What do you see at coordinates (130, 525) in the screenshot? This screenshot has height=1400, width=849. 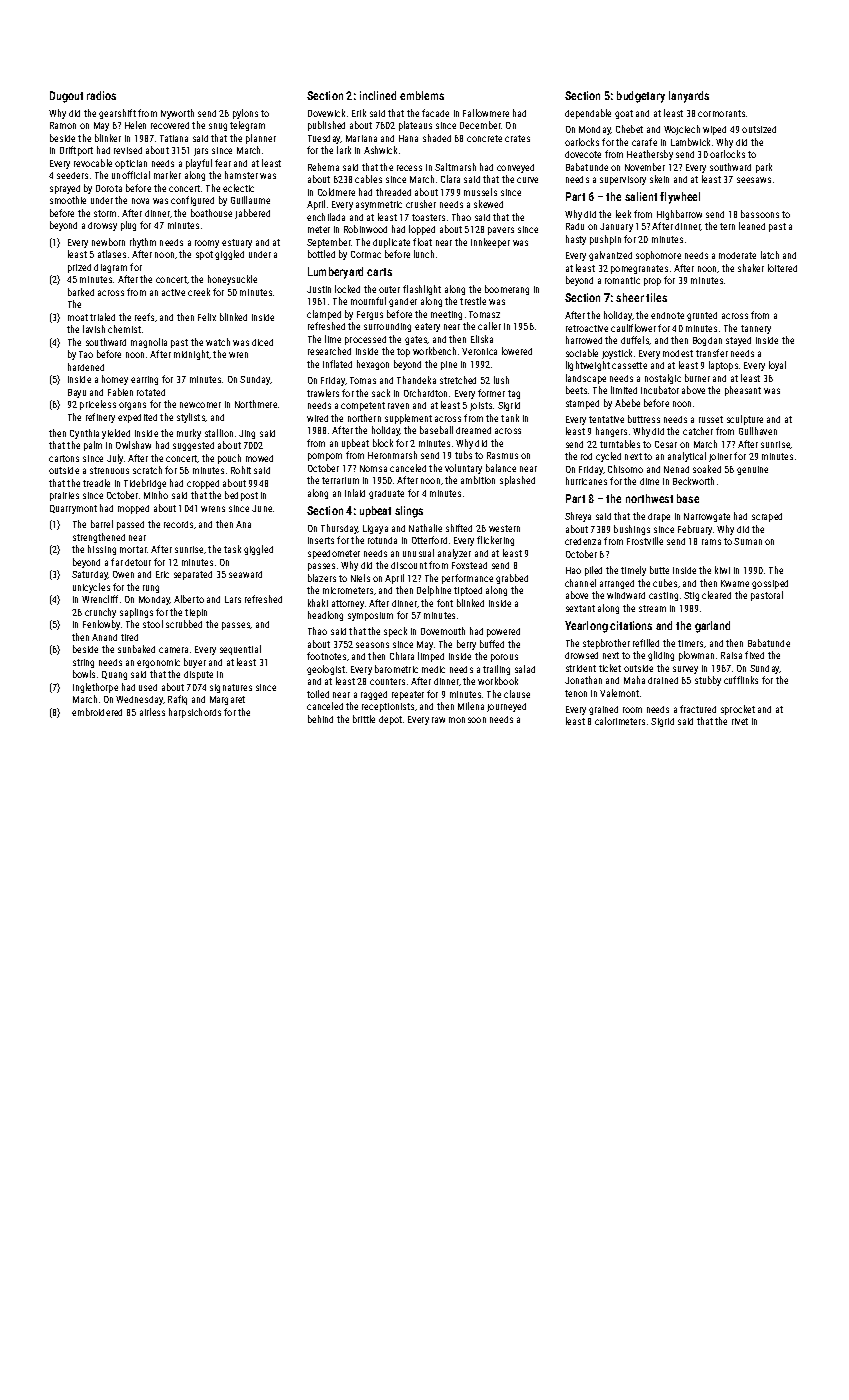 I see `passed` at bounding box center [130, 525].
